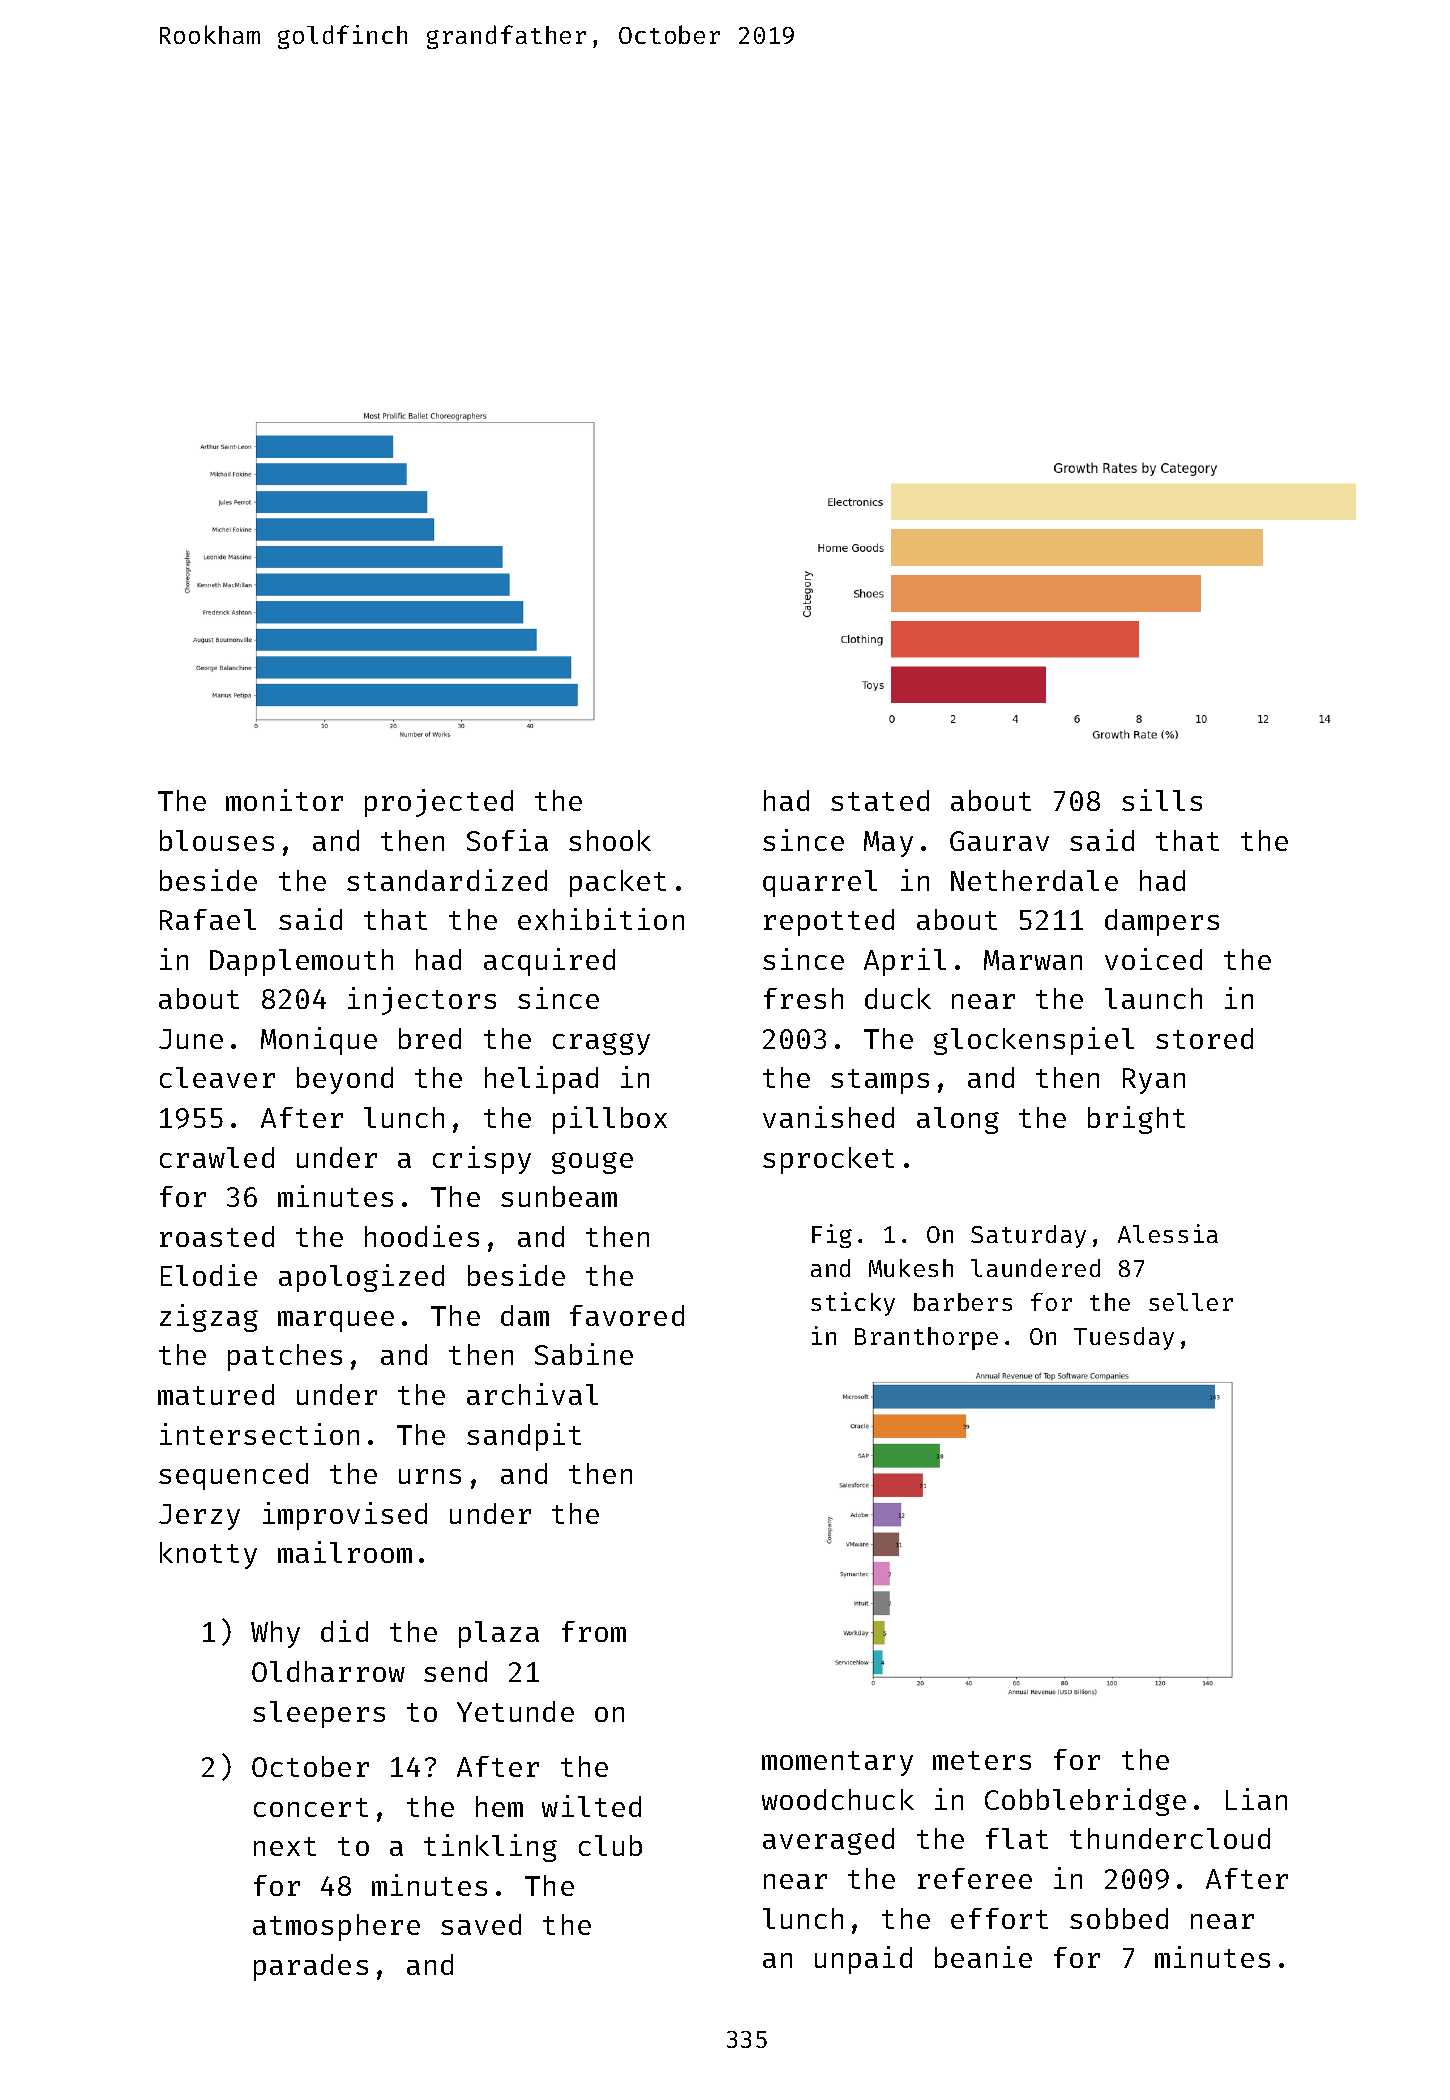 This image has height=2100, width=1450. What do you see at coordinates (199, 1517) in the image?
I see `Jerzy` at bounding box center [199, 1517].
